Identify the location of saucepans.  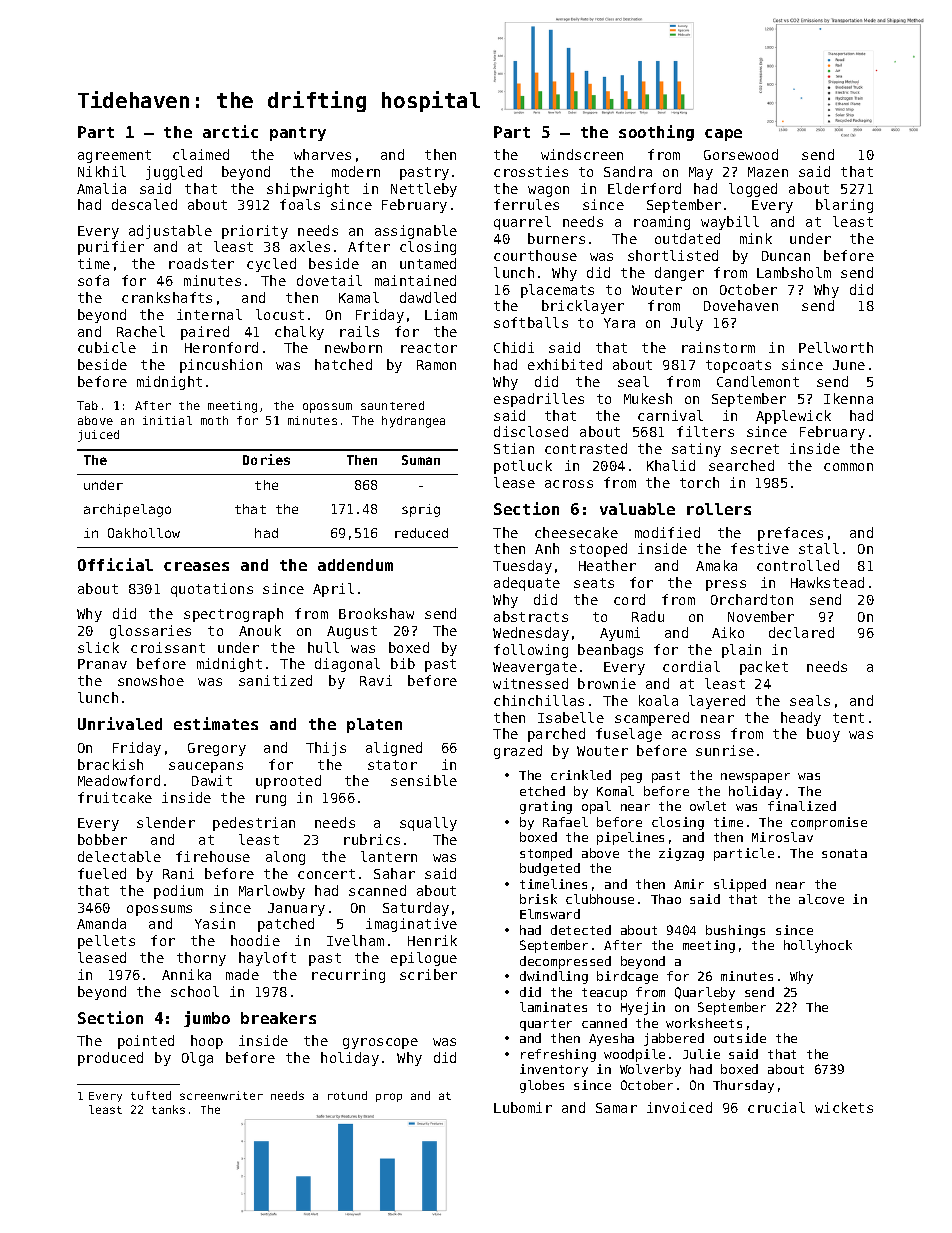
(206, 767).
